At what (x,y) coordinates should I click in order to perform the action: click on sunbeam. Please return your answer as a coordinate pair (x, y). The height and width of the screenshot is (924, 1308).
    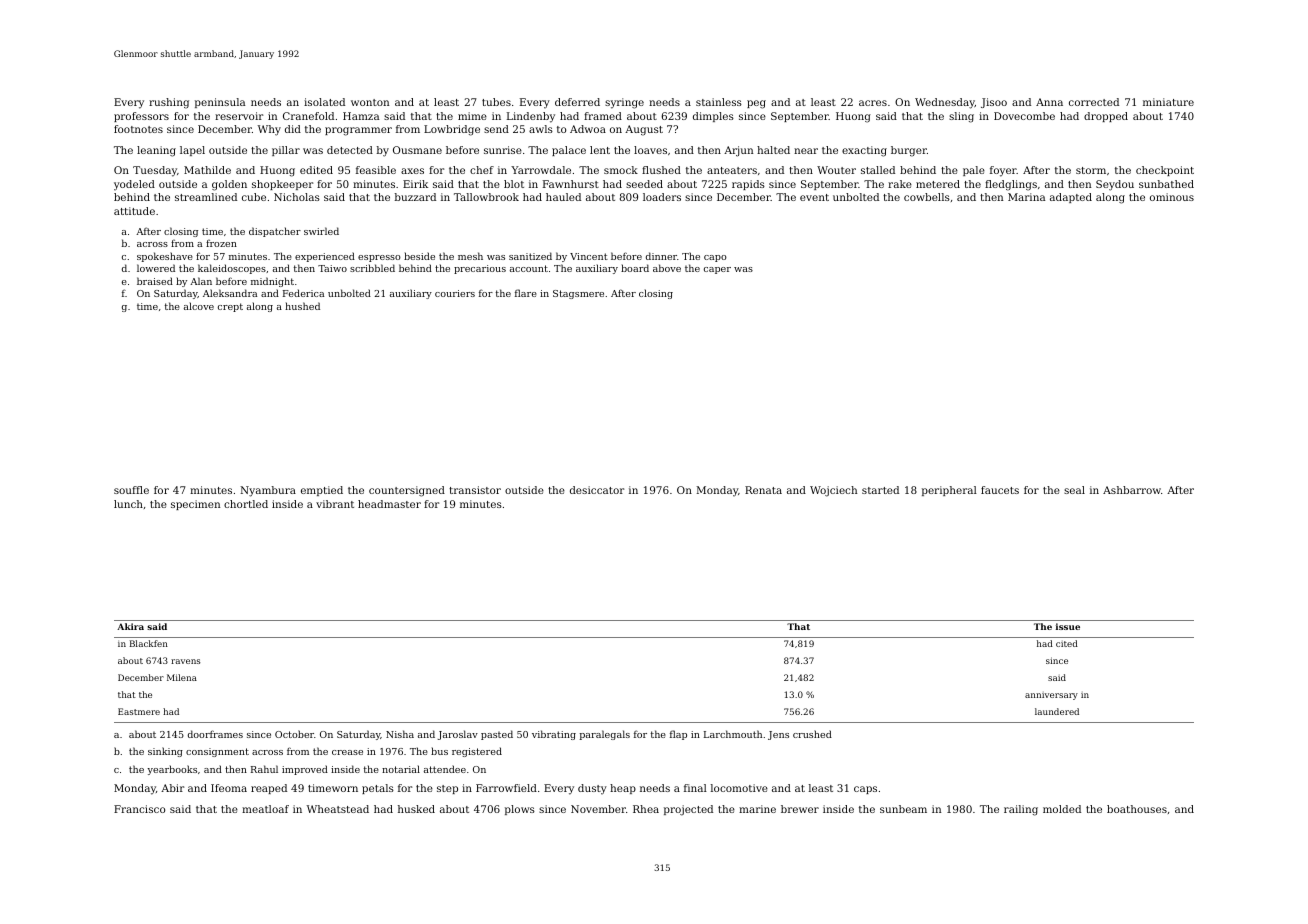
    Looking at the image, I should click on (903, 809).
